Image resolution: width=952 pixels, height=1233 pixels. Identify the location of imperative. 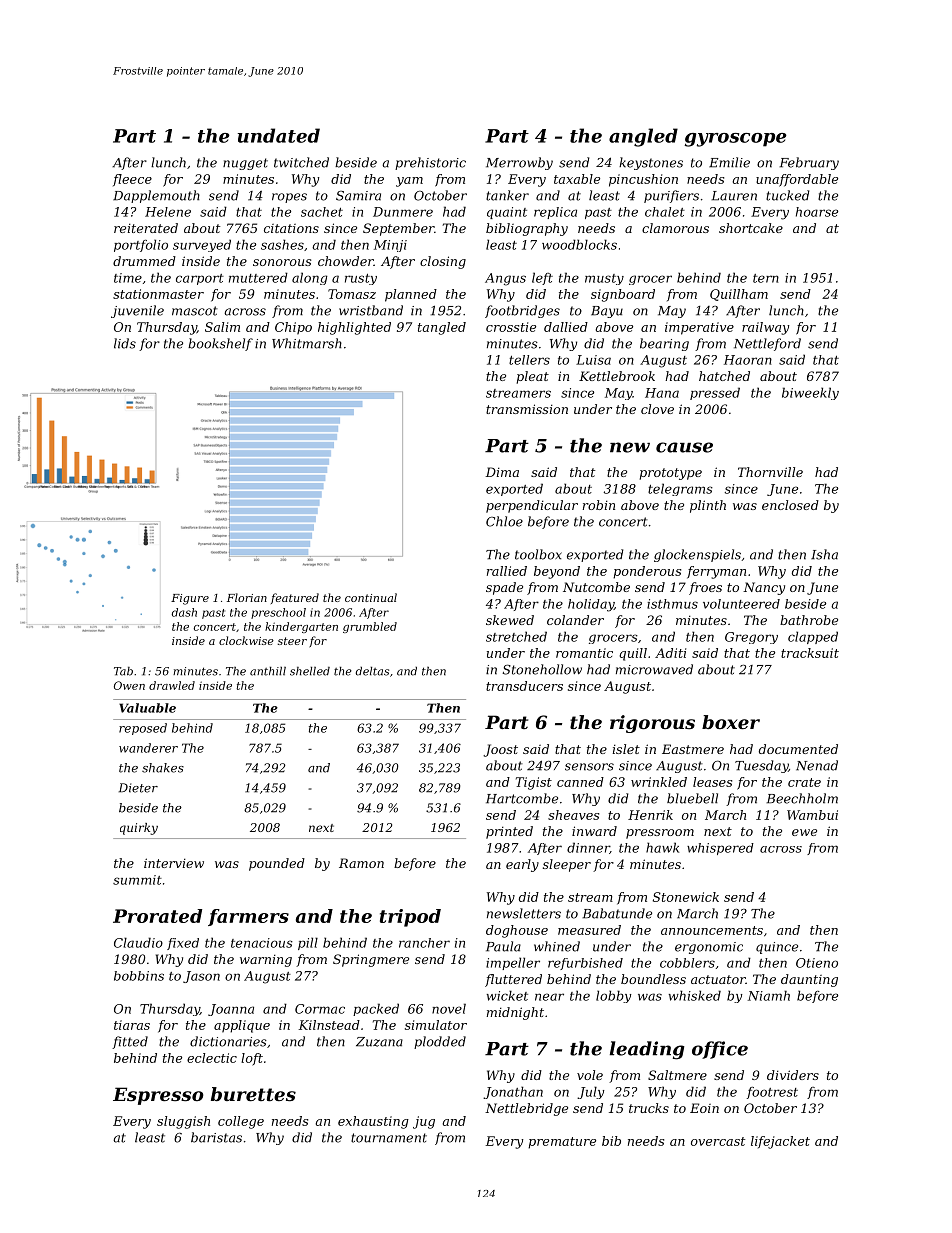
(699, 328).
